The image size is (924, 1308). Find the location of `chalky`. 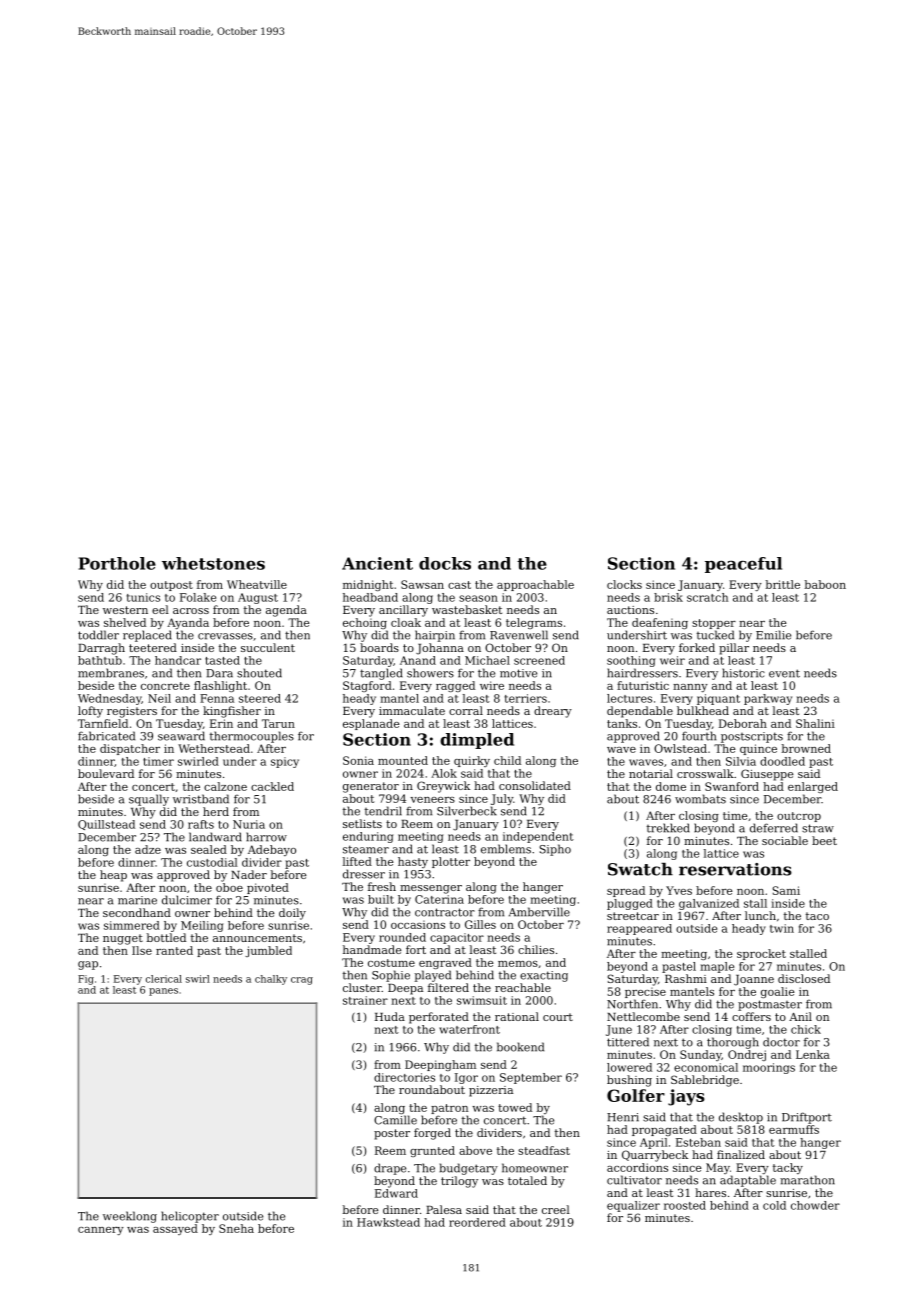

chalky is located at coordinates (271, 980).
